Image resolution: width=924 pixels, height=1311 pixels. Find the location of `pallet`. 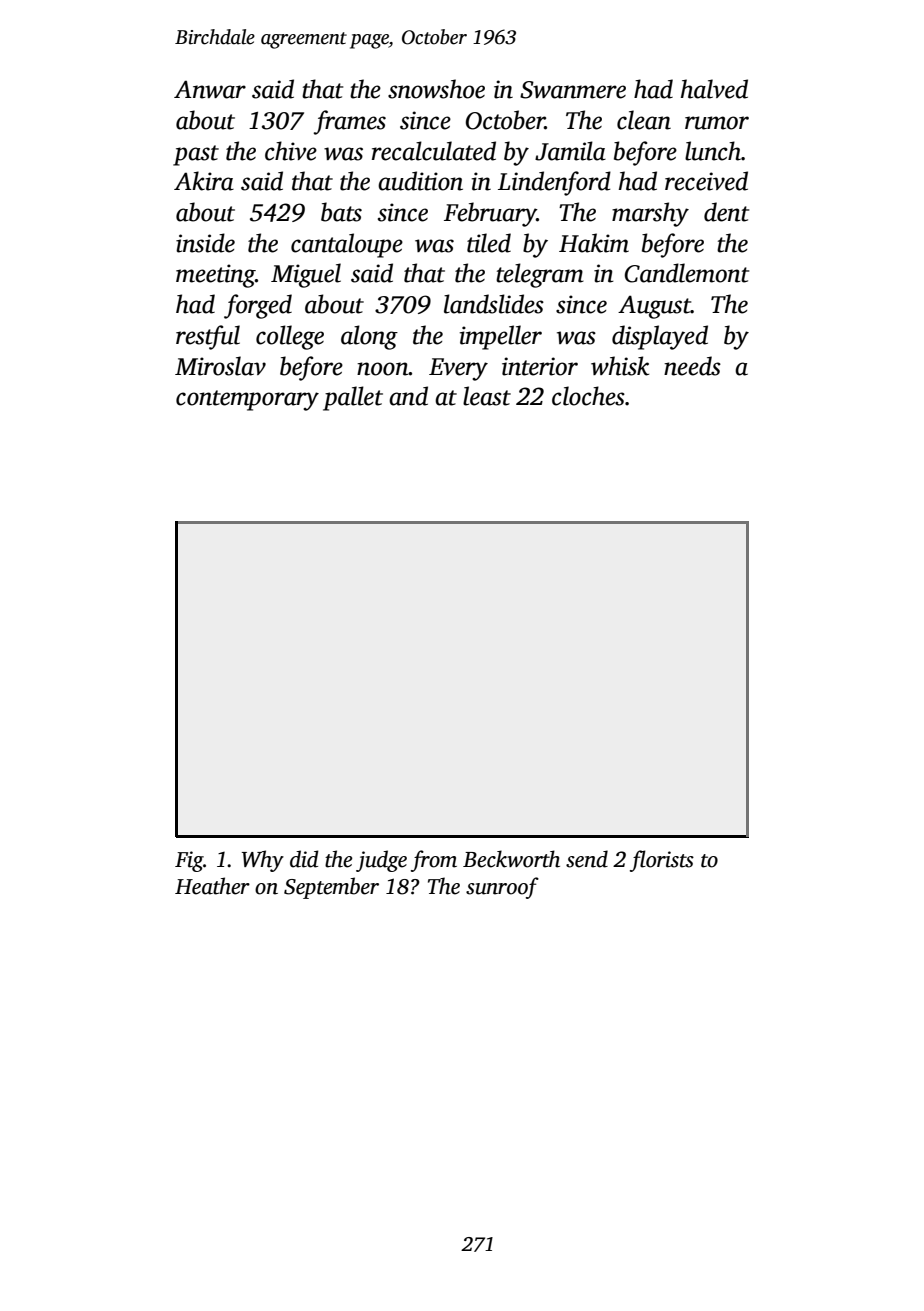

pallet is located at coordinates (353, 398).
